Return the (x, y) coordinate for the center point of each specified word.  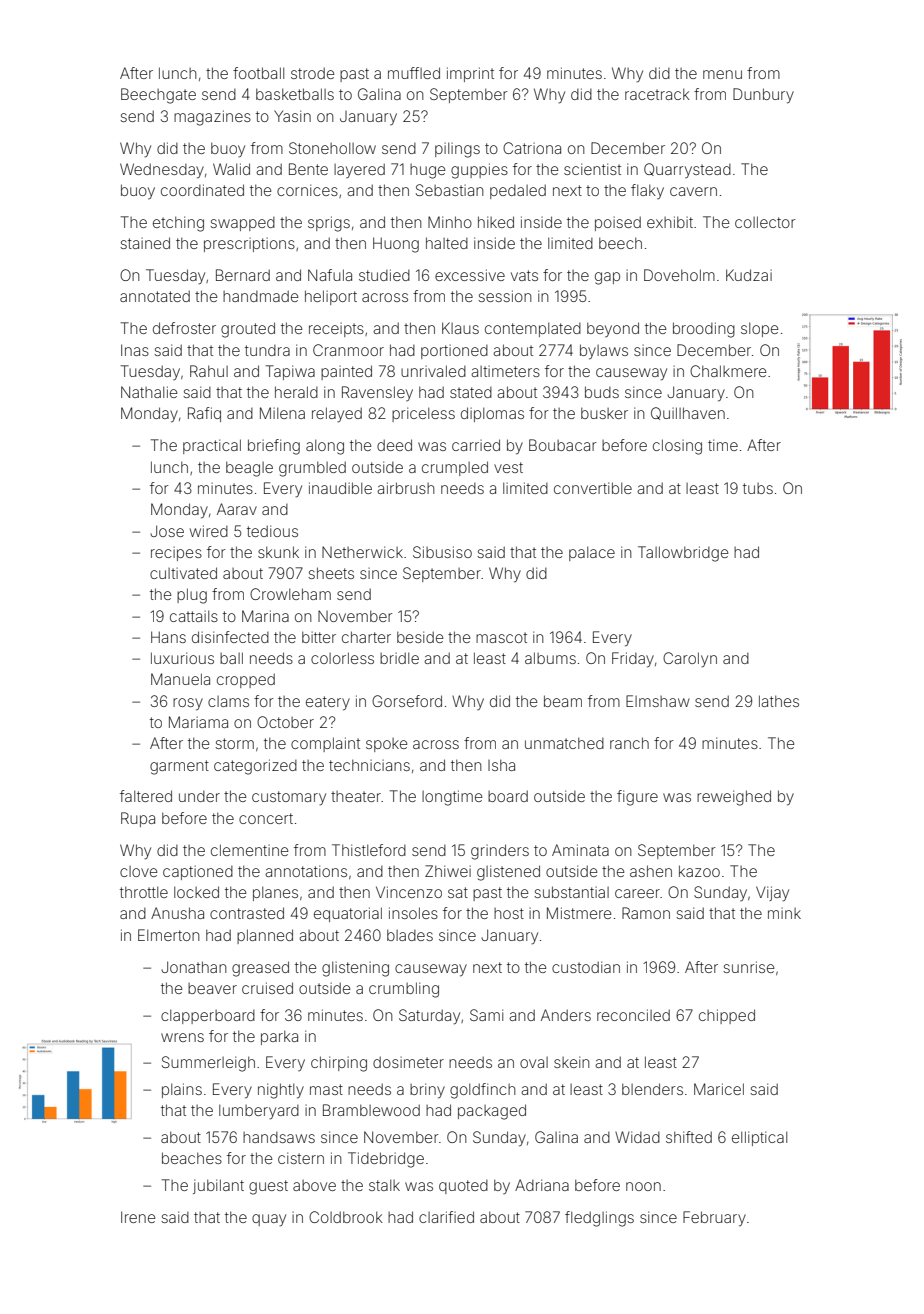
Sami (486, 1015)
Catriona (532, 148)
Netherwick (362, 552)
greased (260, 969)
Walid (231, 169)
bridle (399, 658)
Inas (135, 350)
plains (182, 1090)
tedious (272, 531)
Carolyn (690, 660)
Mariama (198, 722)
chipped (727, 1016)
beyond (613, 329)
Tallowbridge (683, 554)
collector (765, 222)
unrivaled (433, 371)
